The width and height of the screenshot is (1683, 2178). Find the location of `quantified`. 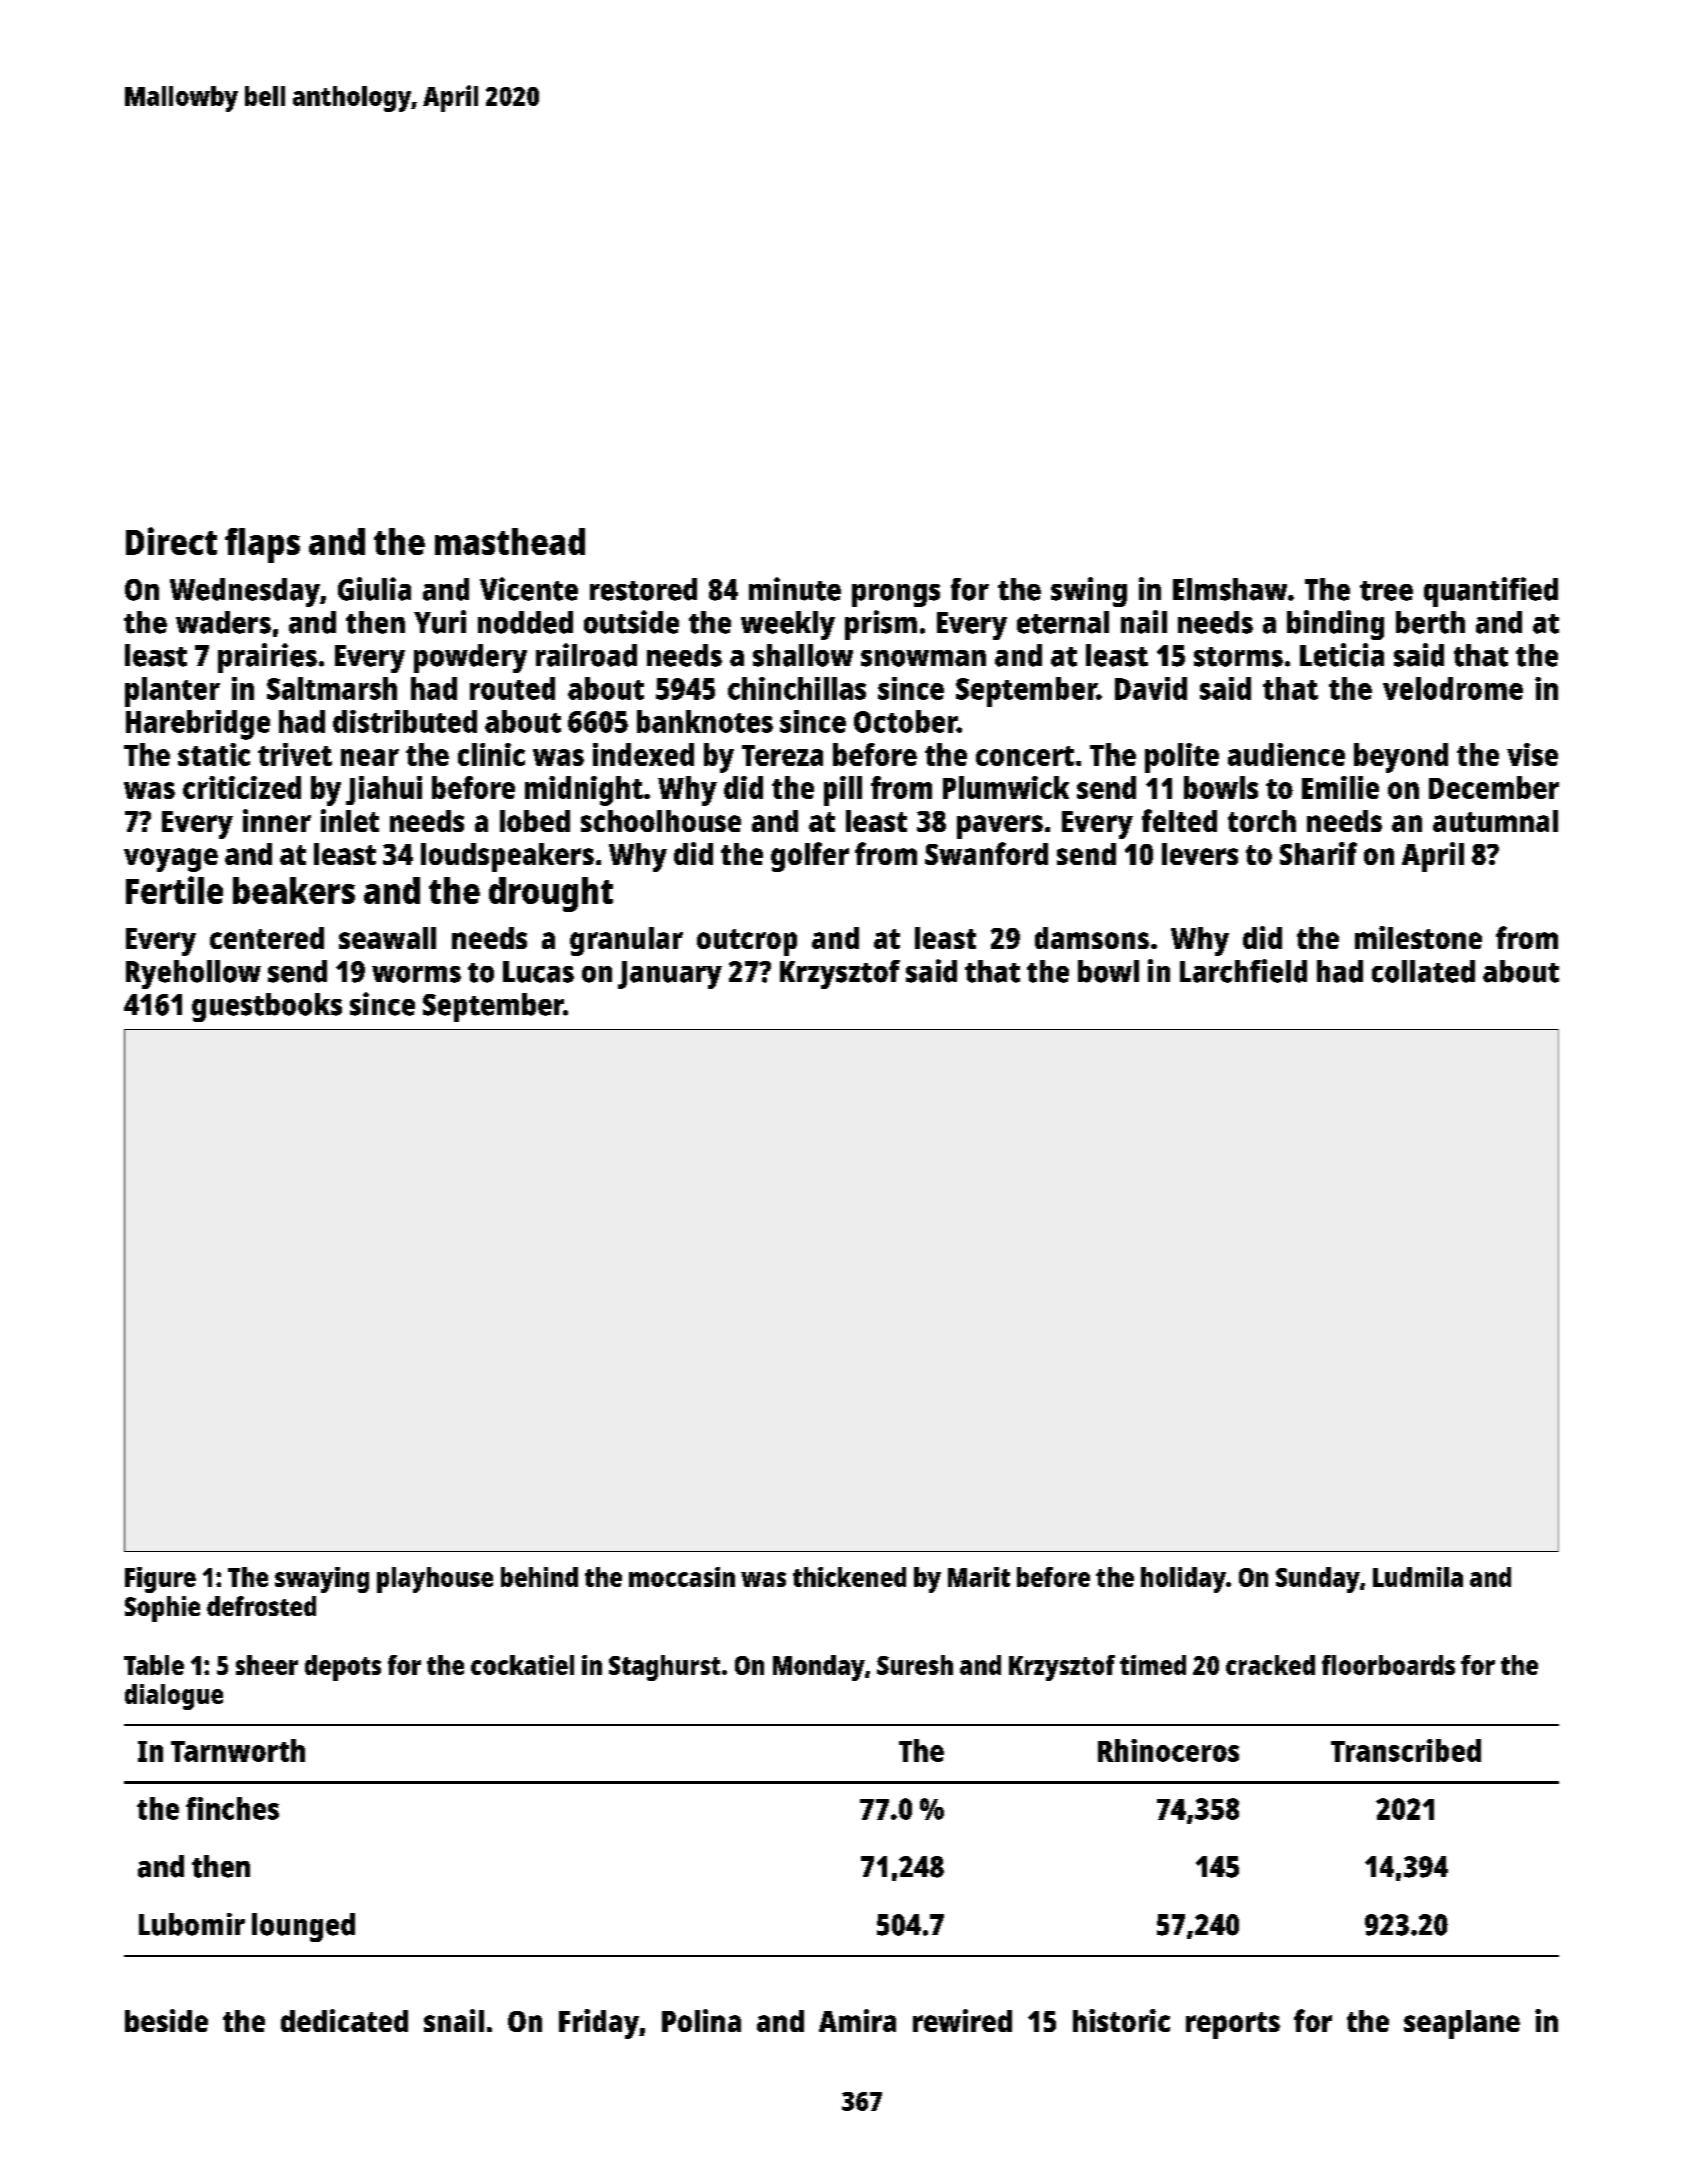

quantified is located at coordinates (1491, 592).
